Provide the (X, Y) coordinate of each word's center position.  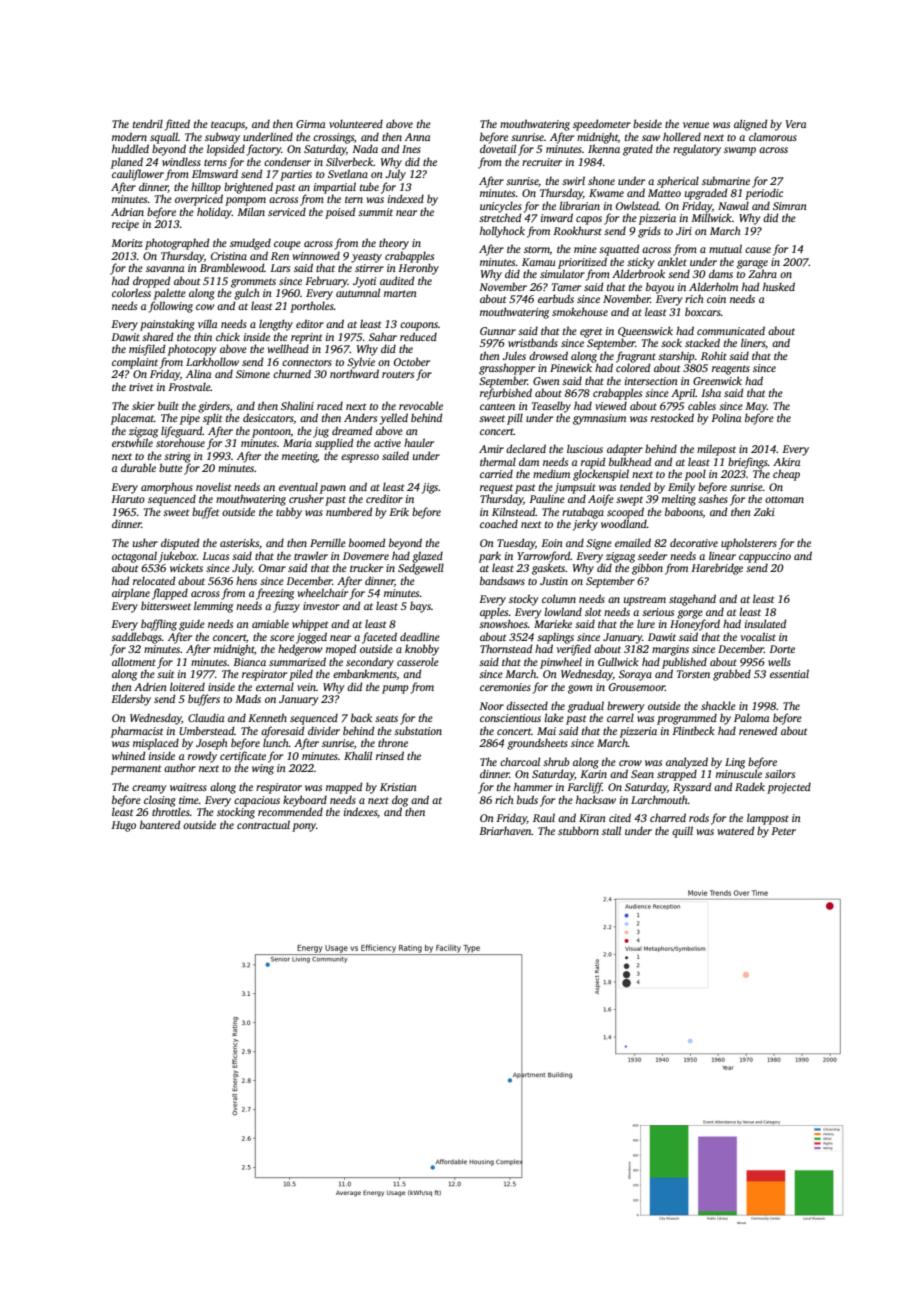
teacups (228, 126)
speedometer (602, 125)
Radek (750, 786)
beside (647, 123)
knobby (422, 650)
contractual (263, 824)
